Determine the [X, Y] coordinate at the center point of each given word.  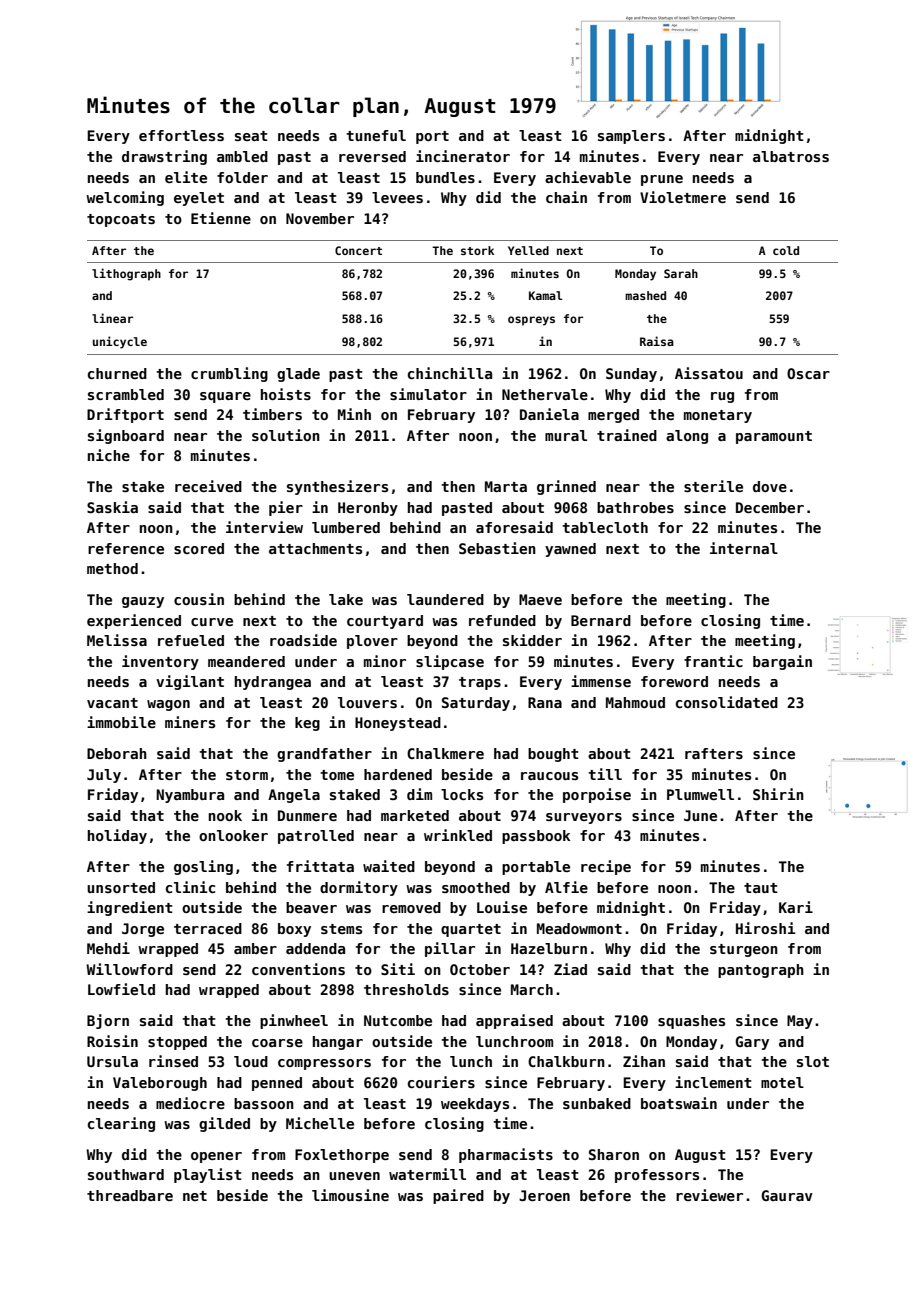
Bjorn [108, 1021]
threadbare [130, 1195]
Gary [752, 1043]
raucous [549, 776]
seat [251, 136]
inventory [160, 662]
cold [786, 250]
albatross [791, 156]
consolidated [727, 702]
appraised [514, 1021]
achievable [588, 177]
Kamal [545, 295]
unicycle [120, 342]
